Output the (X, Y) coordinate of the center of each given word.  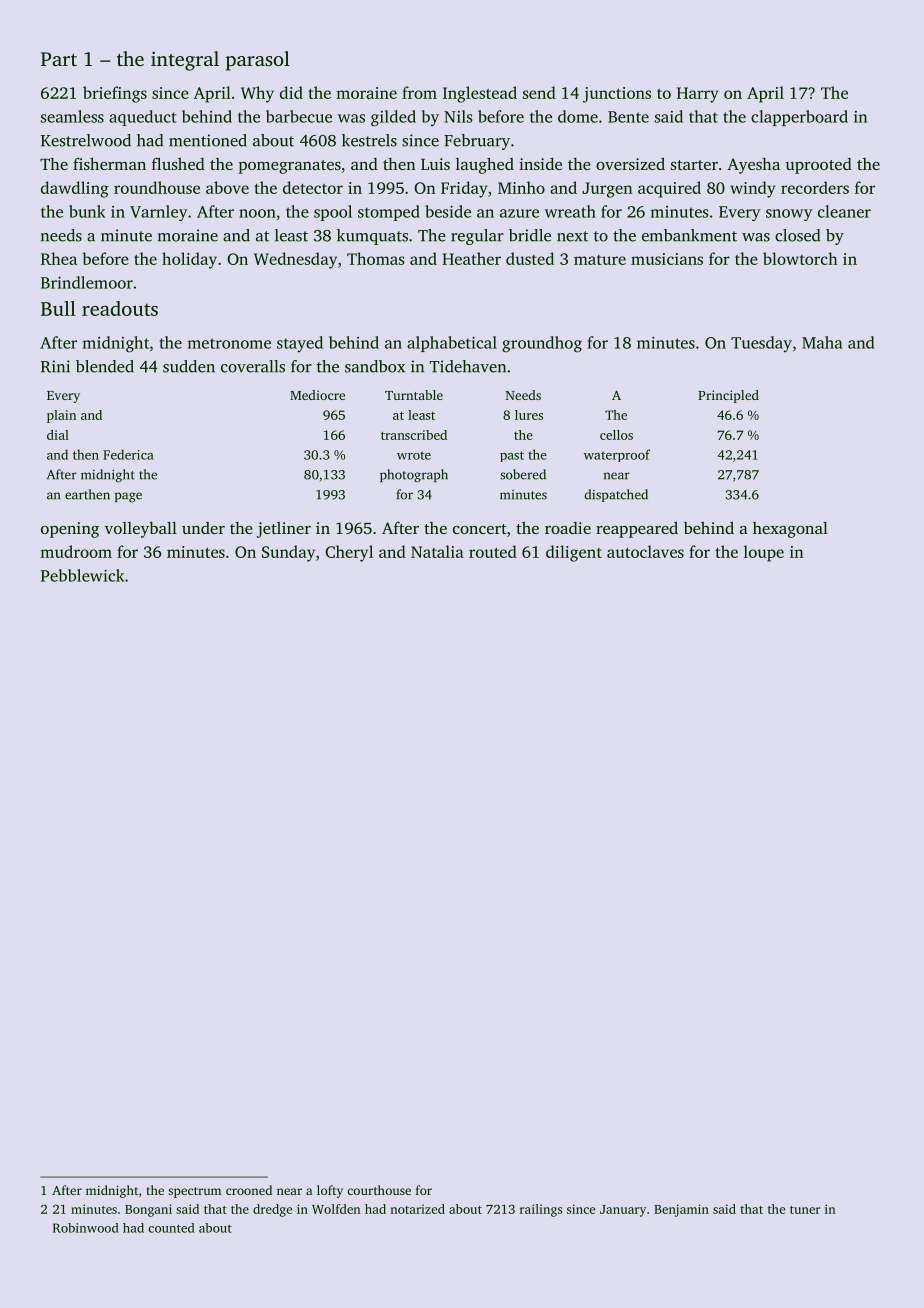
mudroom (76, 551)
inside (540, 163)
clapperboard (799, 118)
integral (185, 61)
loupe (764, 553)
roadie (568, 528)
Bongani (148, 1210)
